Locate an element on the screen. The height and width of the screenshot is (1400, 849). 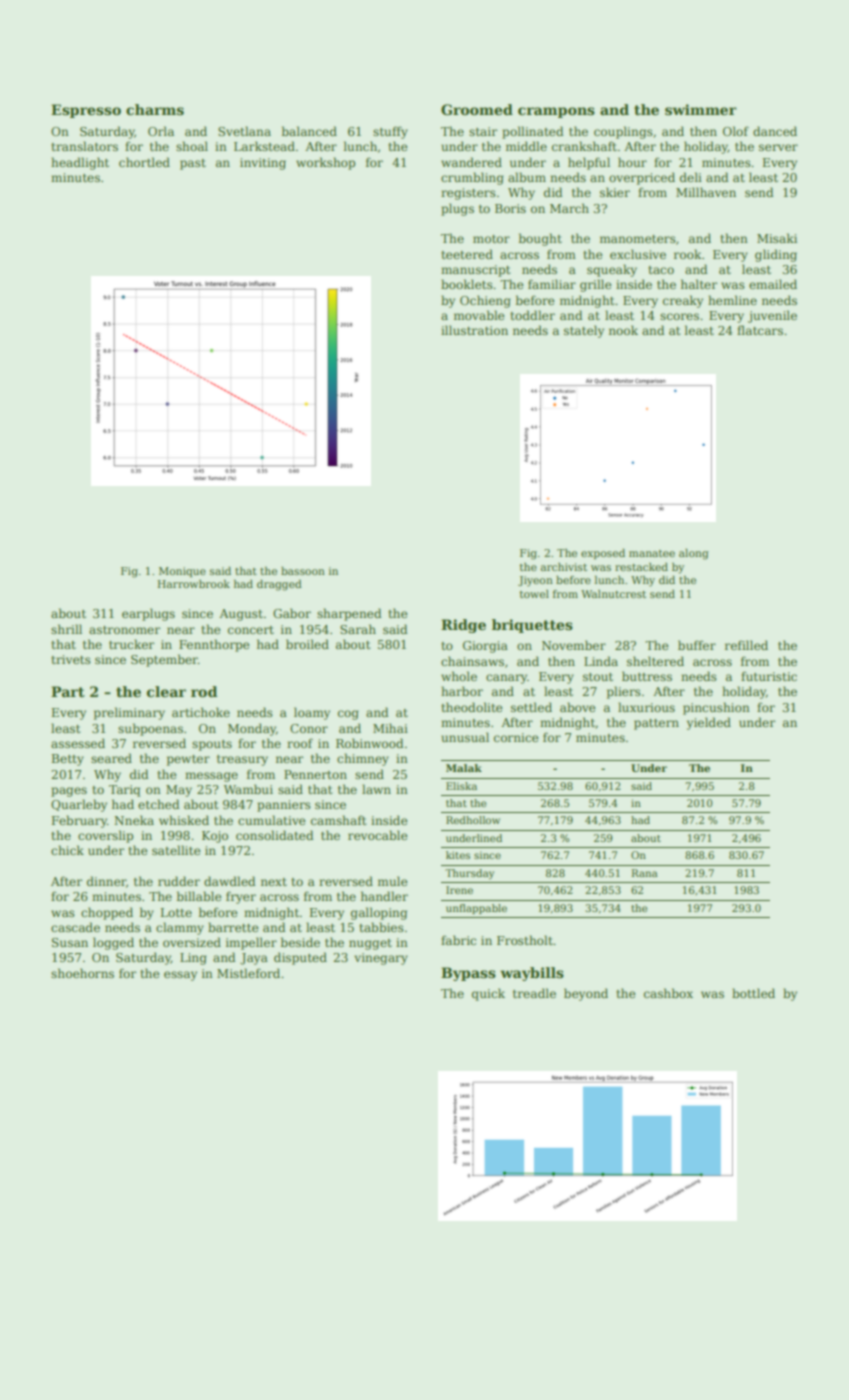
flatcars is located at coordinates (760, 330).
